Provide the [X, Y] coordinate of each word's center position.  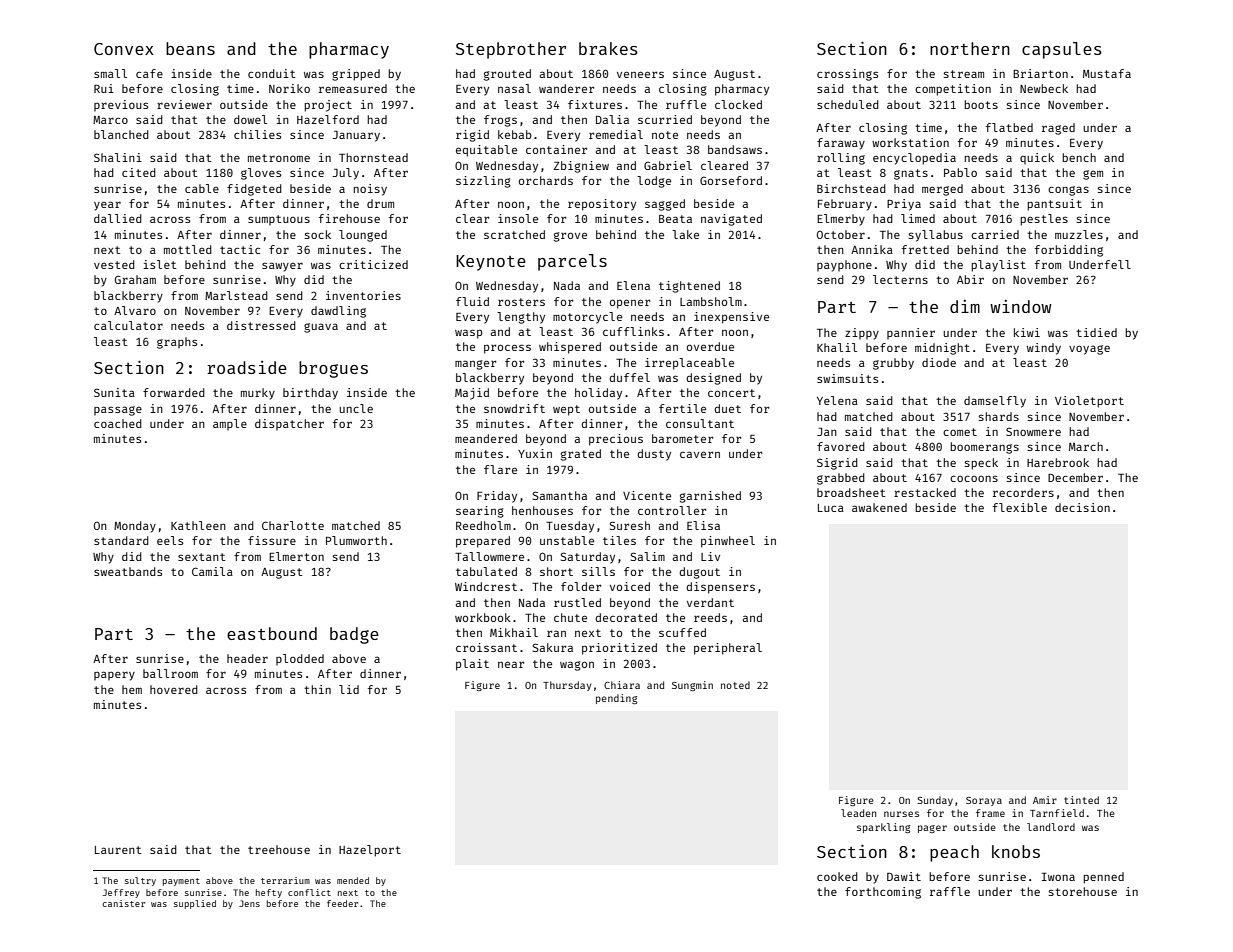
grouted [507, 75]
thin [317, 689]
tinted [1081, 800]
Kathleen [198, 525]
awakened [879, 507]
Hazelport [370, 851]
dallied [118, 218]
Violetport [1089, 402]
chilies [257, 134]
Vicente [647, 495]
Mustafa [1107, 73]
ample [230, 424]
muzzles [1079, 234]
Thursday [567, 686]
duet [727, 408]
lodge [654, 182]
